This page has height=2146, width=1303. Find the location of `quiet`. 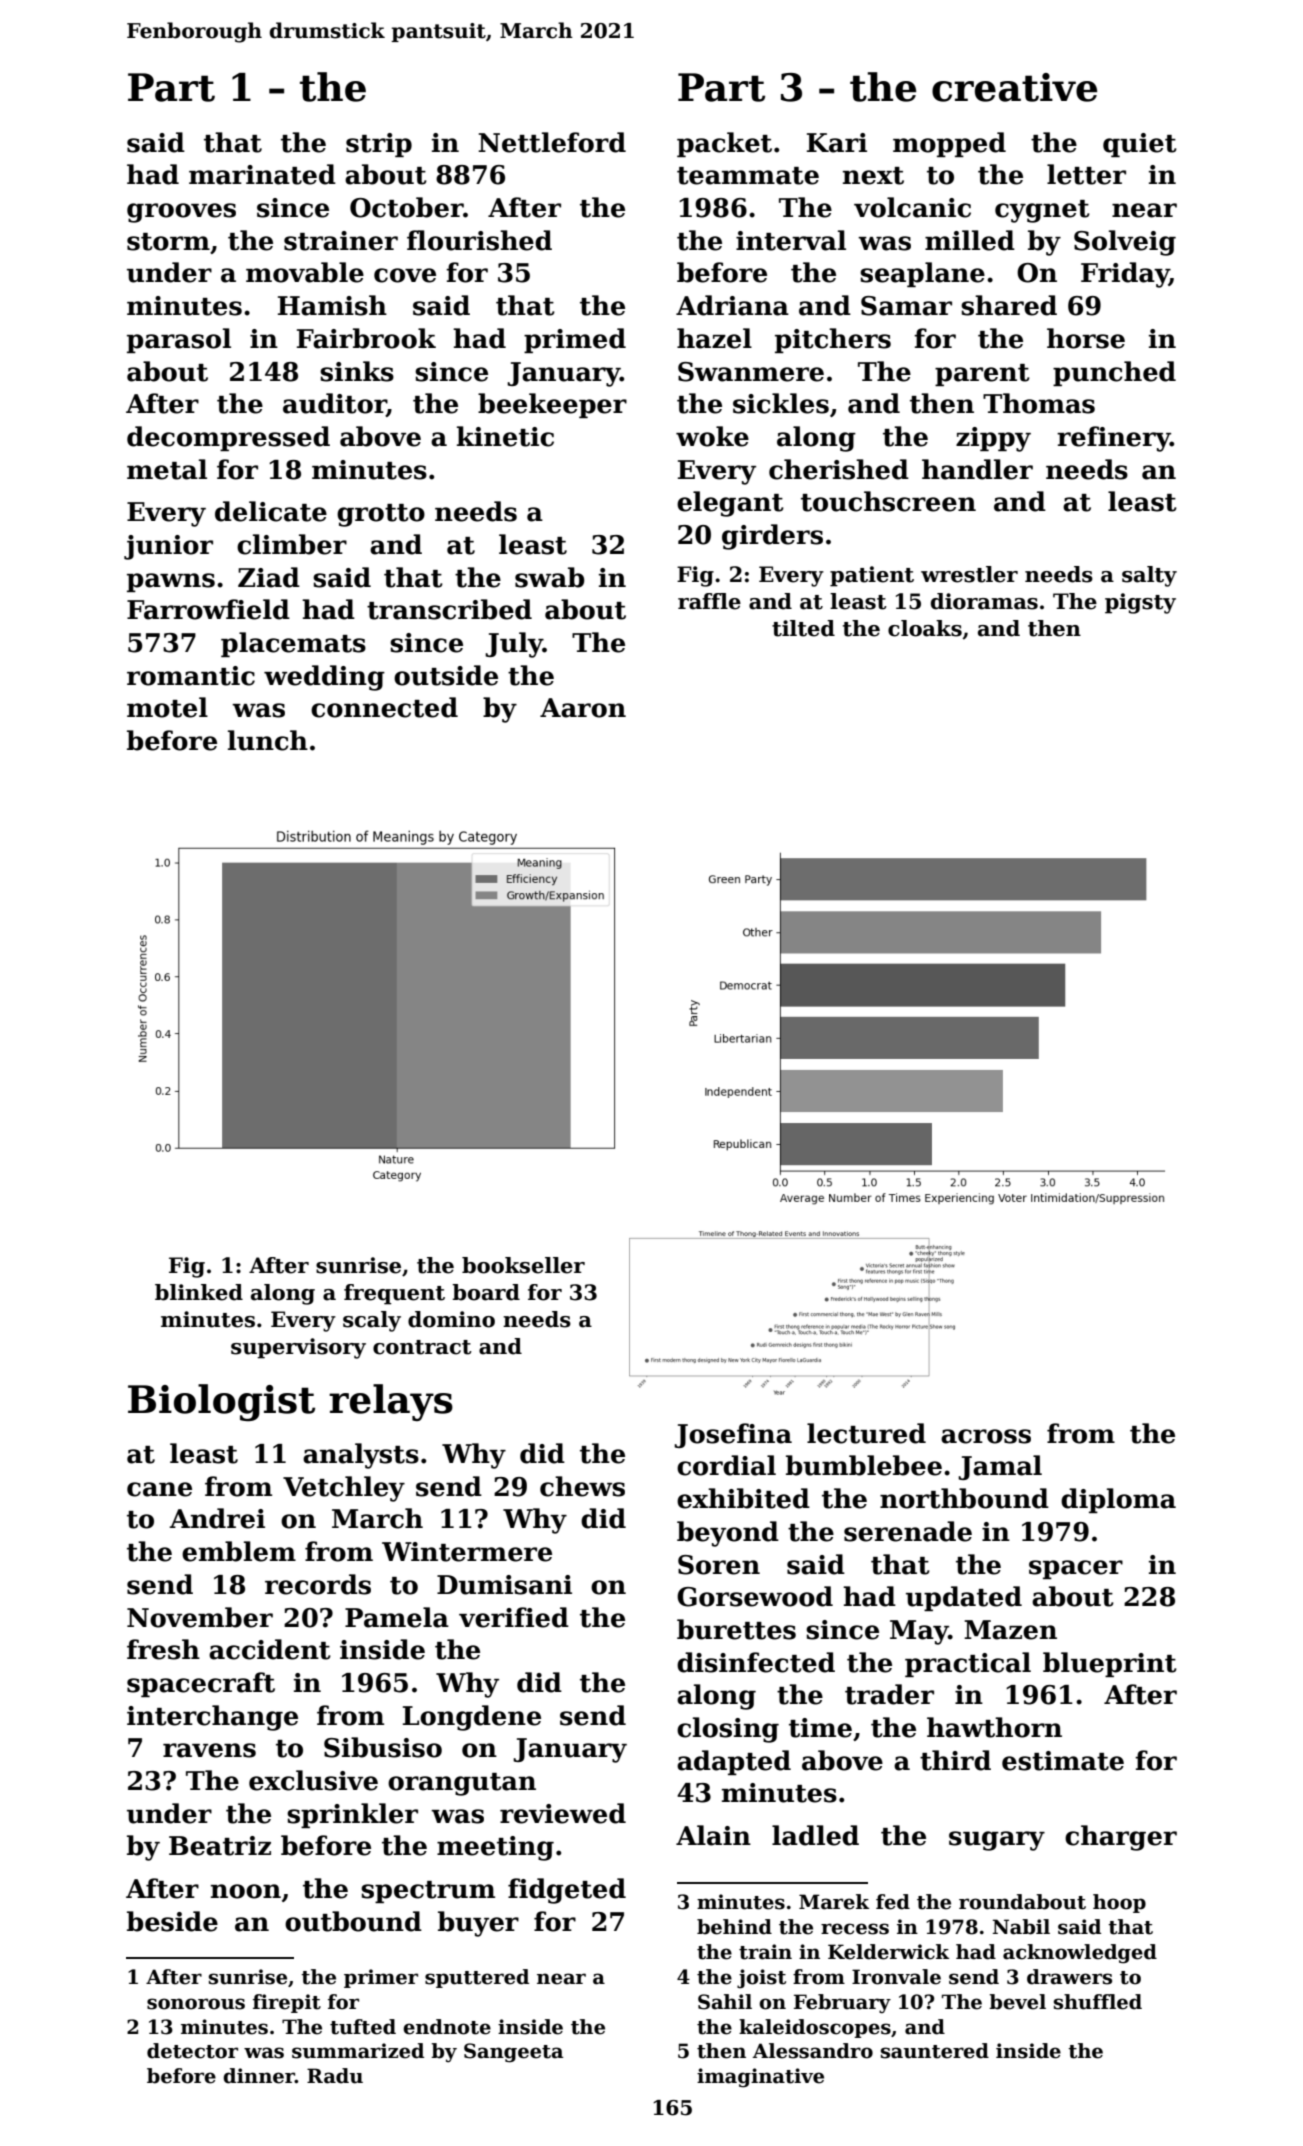

quiet is located at coordinates (1140, 145).
